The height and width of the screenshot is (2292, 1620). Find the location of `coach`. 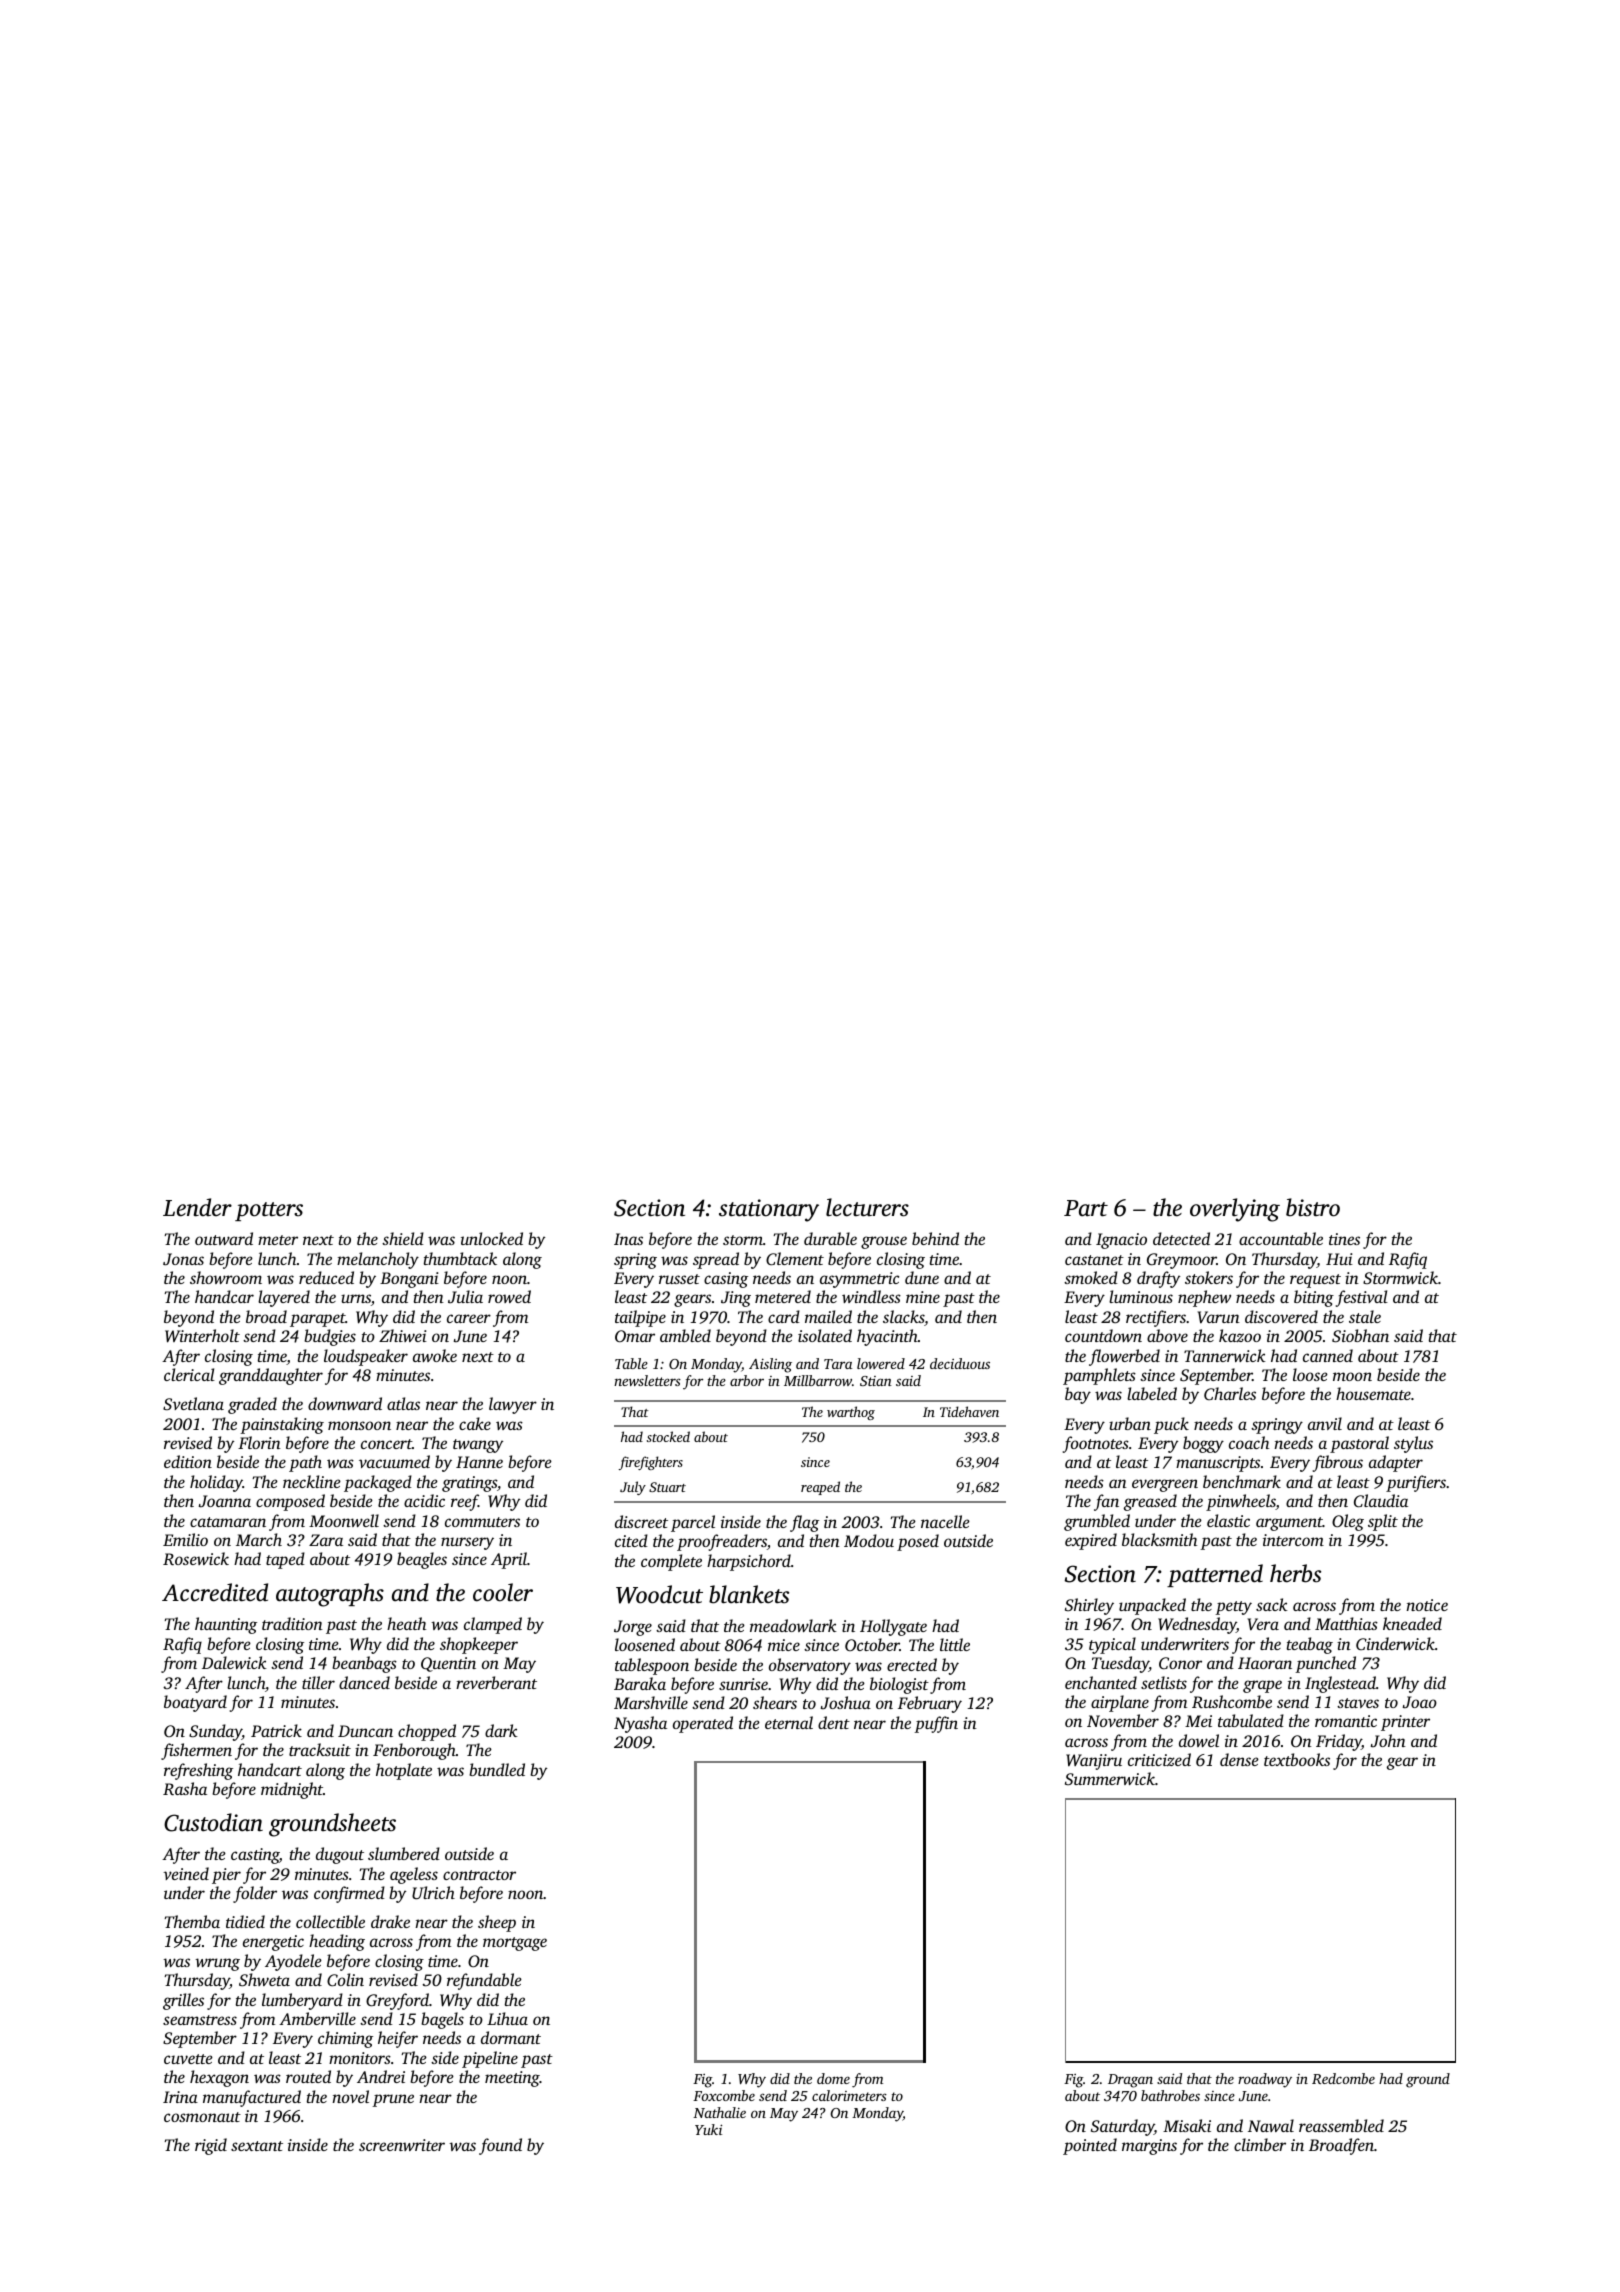

coach is located at coordinates (1249, 1442).
